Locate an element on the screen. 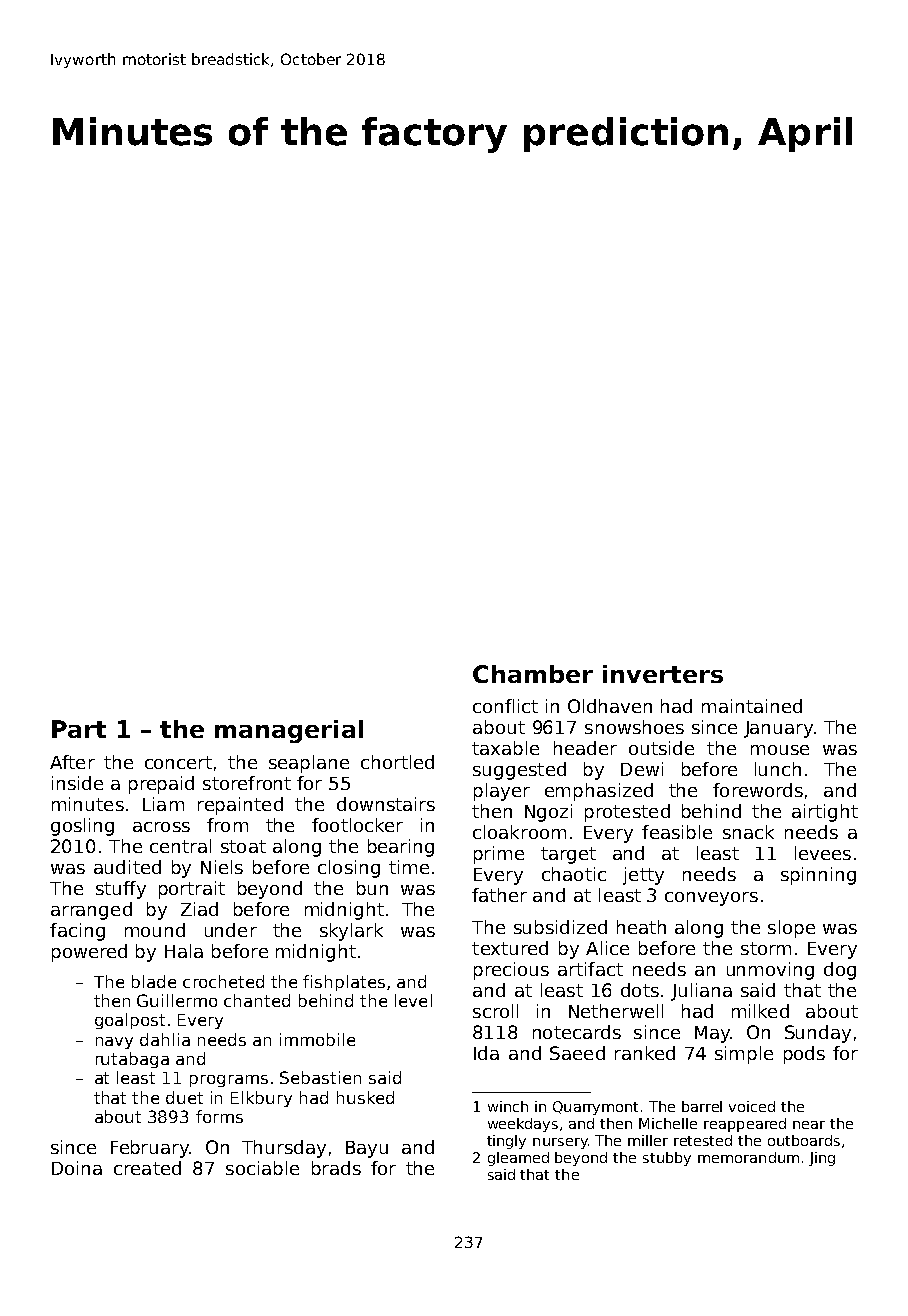 The height and width of the screenshot is (1316, 908). memorandum is located at coordinates (748, 1157).
